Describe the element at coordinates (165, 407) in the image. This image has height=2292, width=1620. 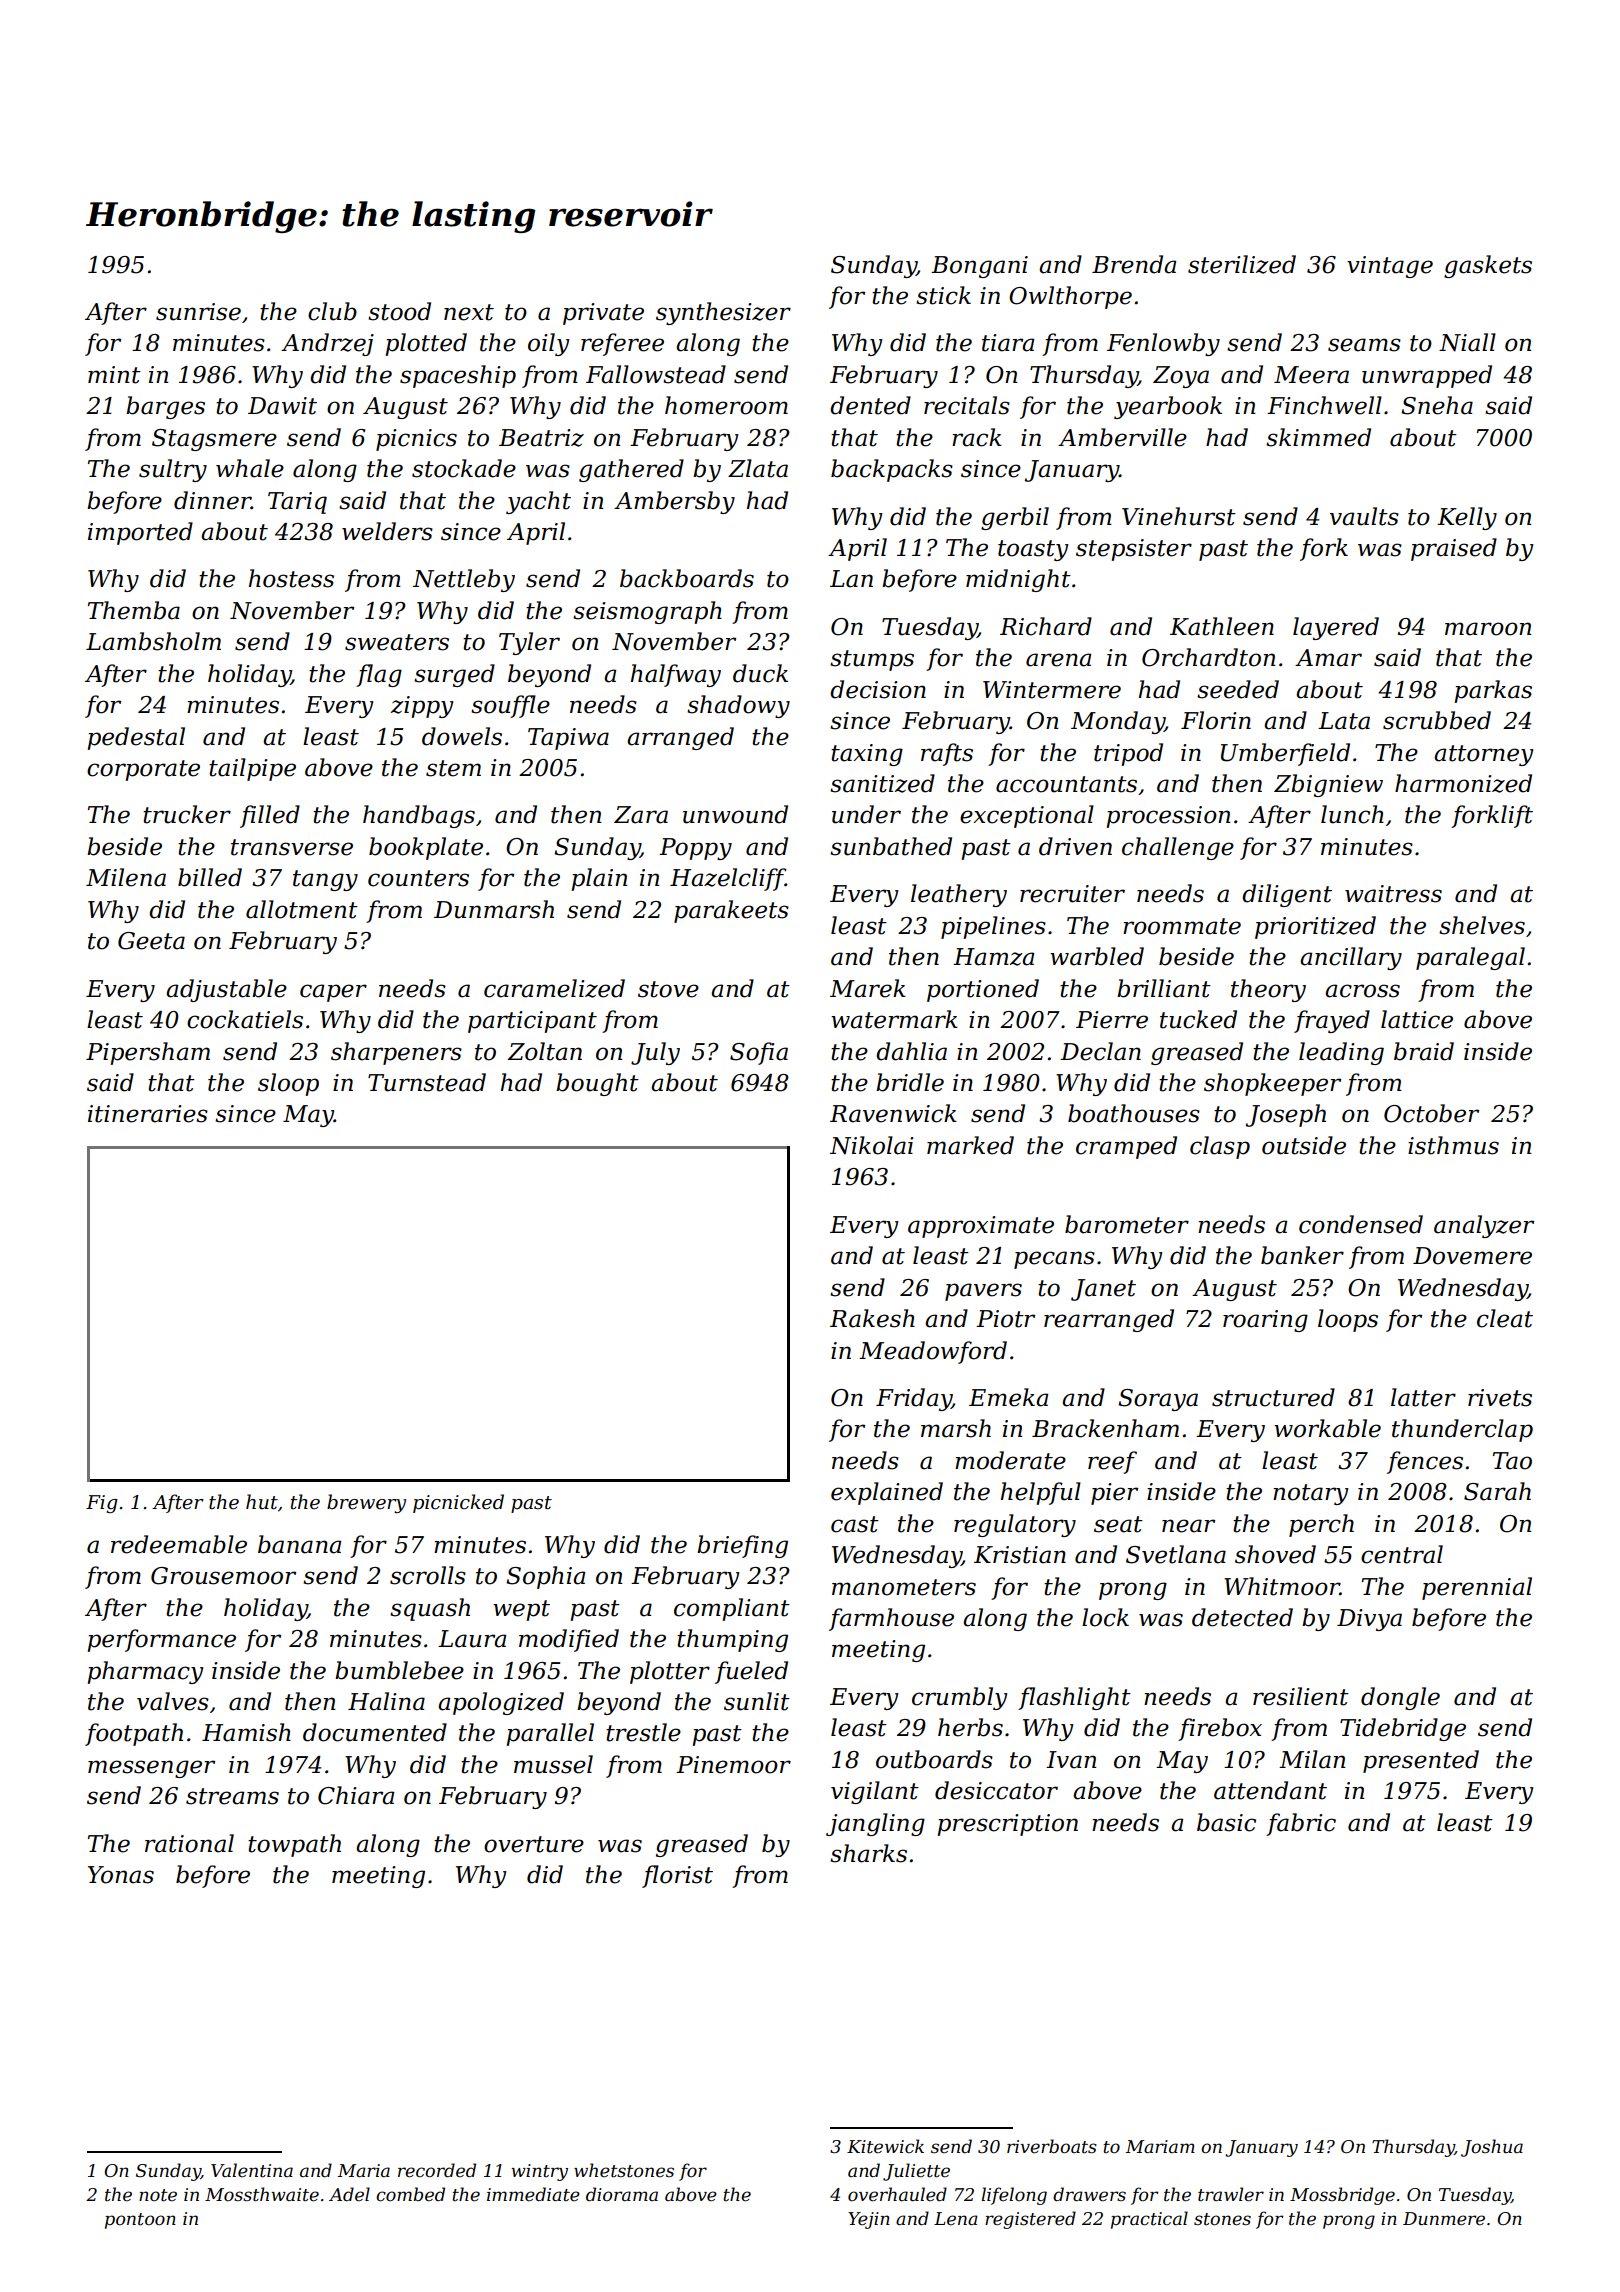
I see `barges` at that location.
